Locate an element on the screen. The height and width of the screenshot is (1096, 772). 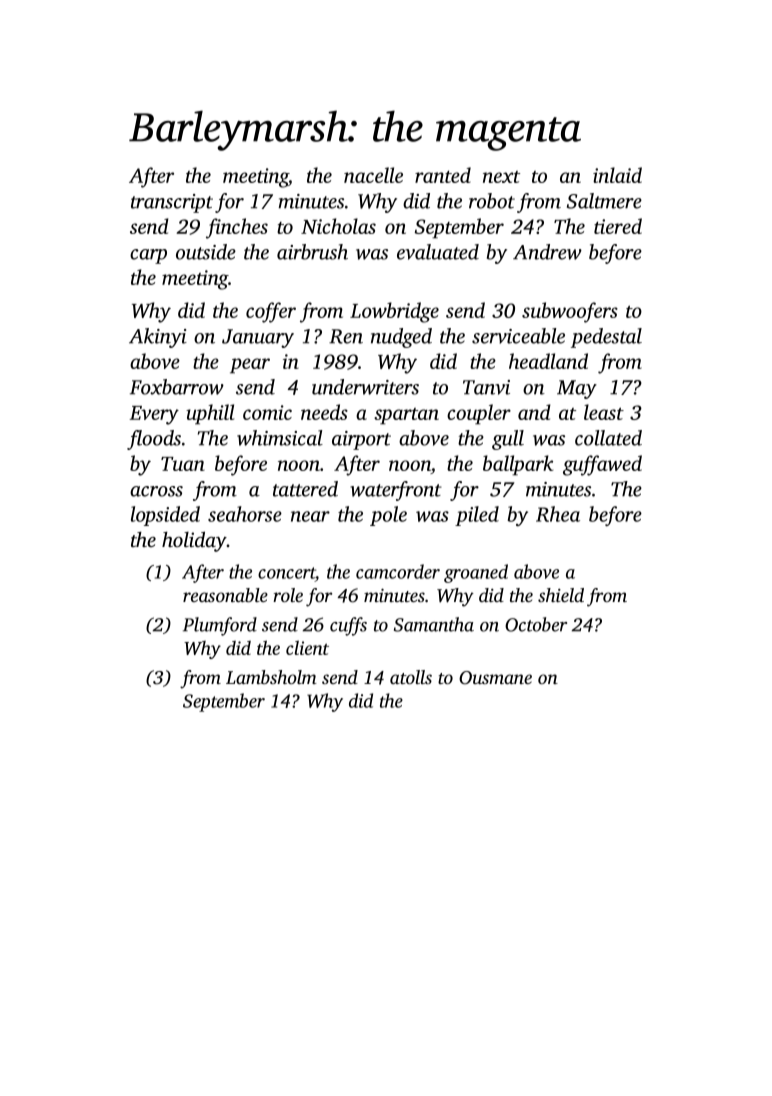
serviceable is located at coordinates (518, 336).
